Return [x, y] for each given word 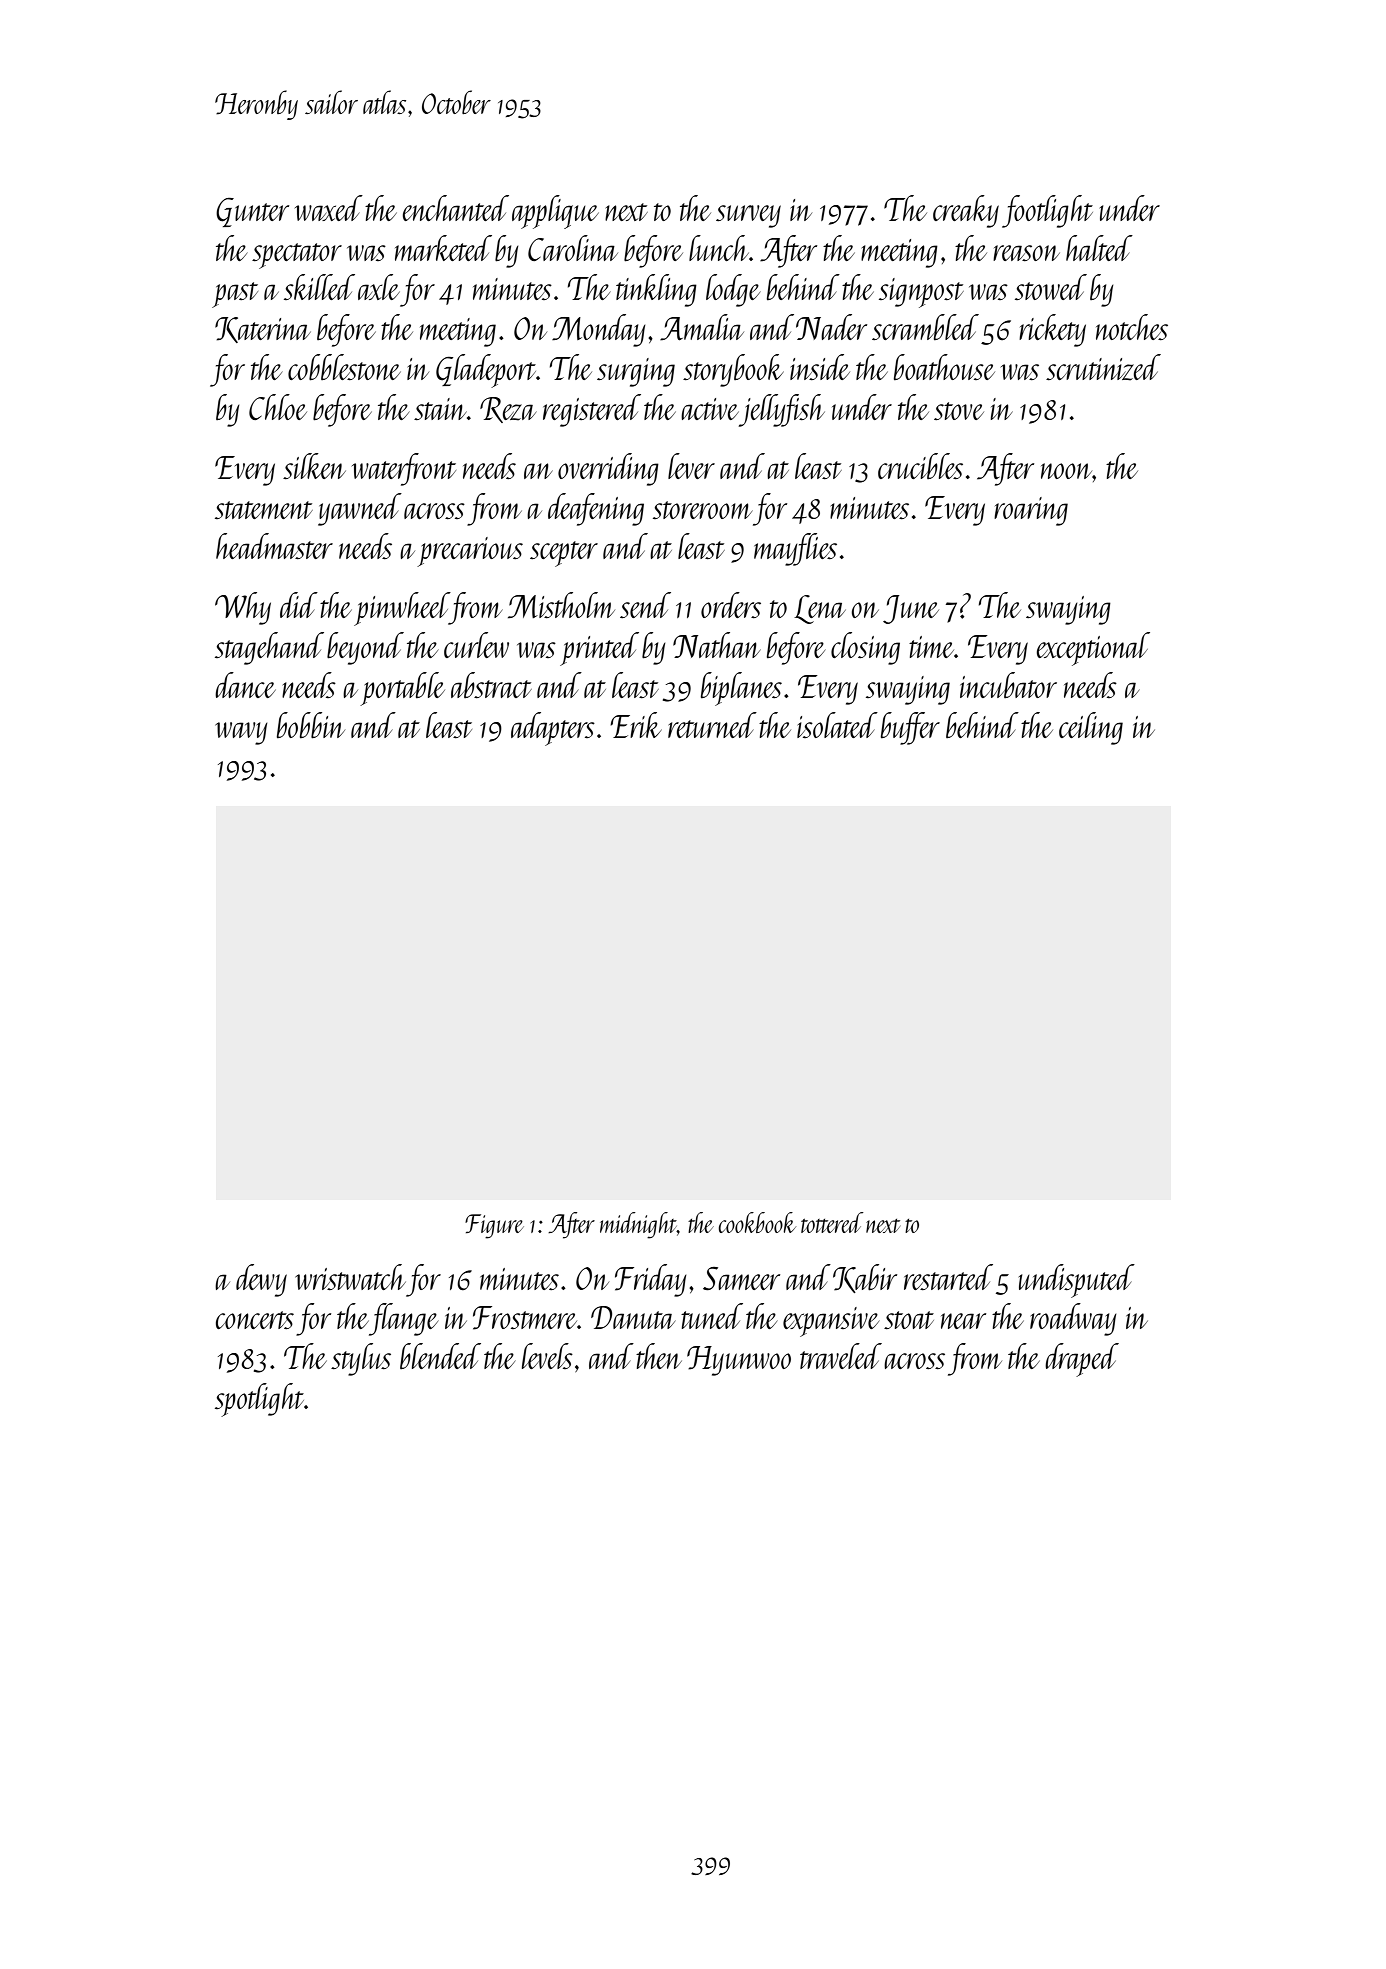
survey [748, 216]
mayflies [795, 549]
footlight [1047, 211]
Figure [494, 1226]
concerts [255, 1320]
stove [959, 411]
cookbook [757, 1222]
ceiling [1091, 728]
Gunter [252, 212]
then [659, 1356]
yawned [360, 509]
